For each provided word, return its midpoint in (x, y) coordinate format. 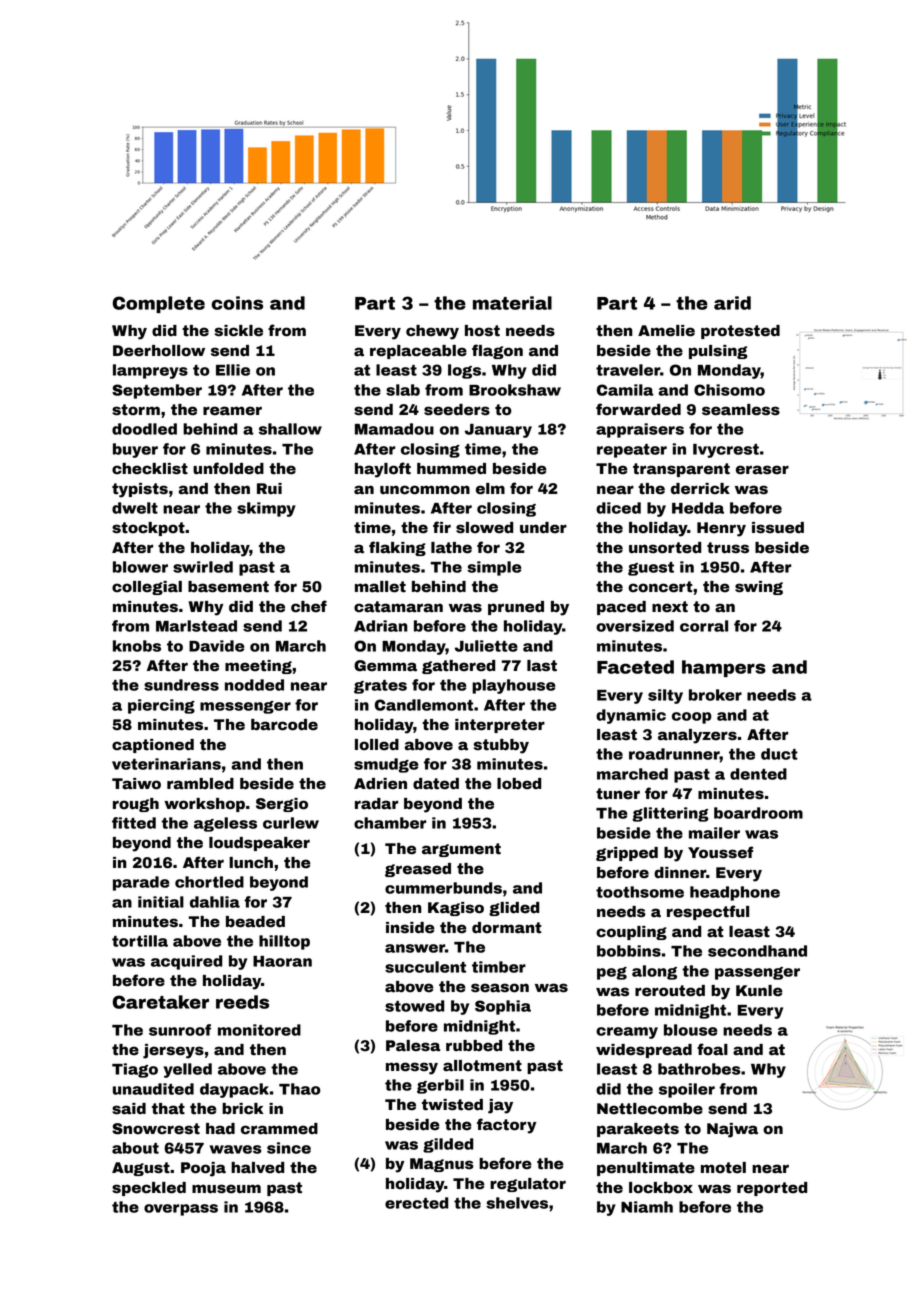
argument (461, 850)
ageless (225, 824)
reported (772, 1189)
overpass (181, 1210)
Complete (159, 304)
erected (416, 1203)
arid (732, 303)
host (482, 331)
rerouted (670, 991)
